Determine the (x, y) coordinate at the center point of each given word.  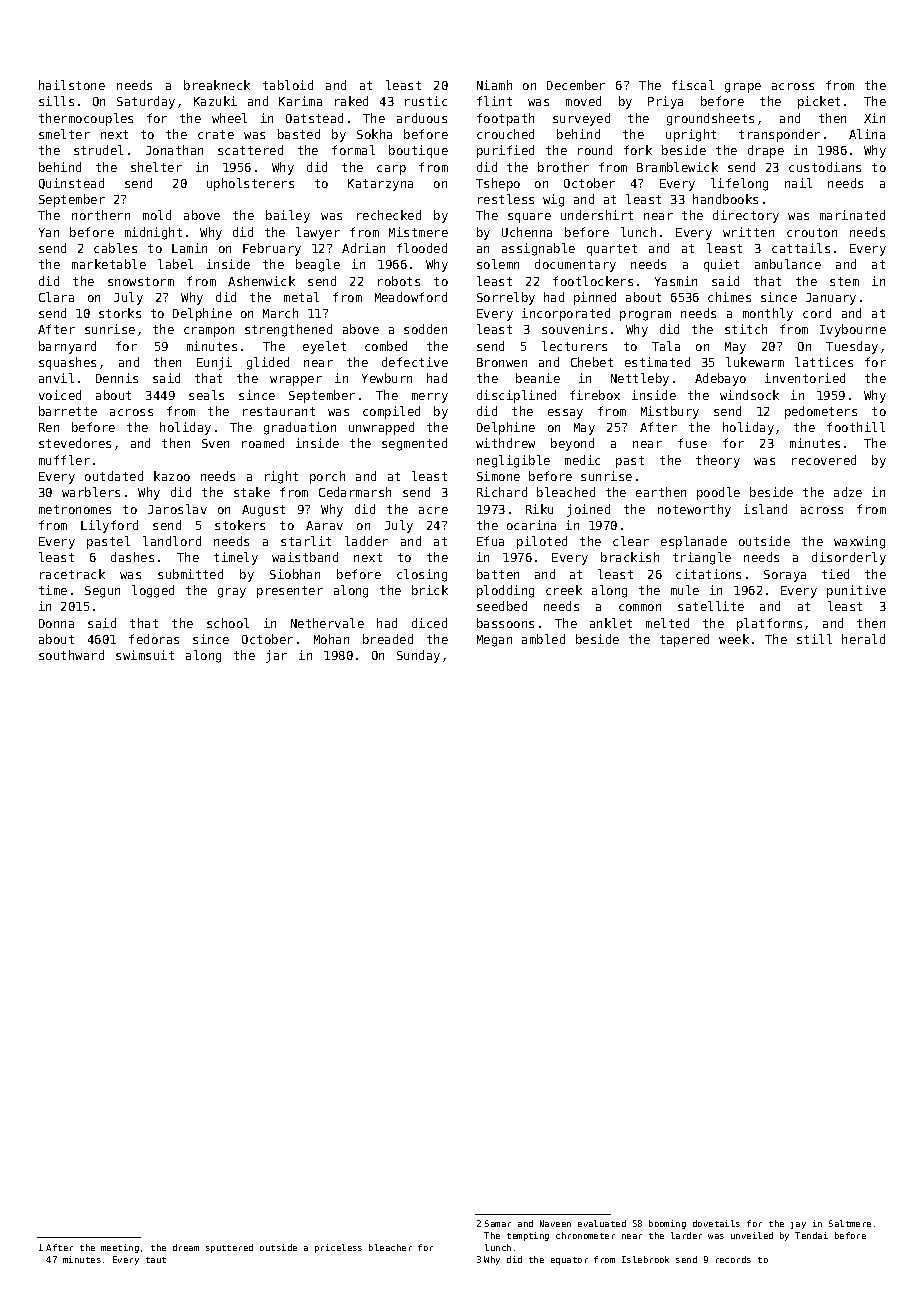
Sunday (418, 656)
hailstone (72, 85)
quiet (721, 265)
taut (156, 1260)
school (228, 623)
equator (569, 1261)
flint (494, 101)
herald (863, 639)
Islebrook (645, 1259)
